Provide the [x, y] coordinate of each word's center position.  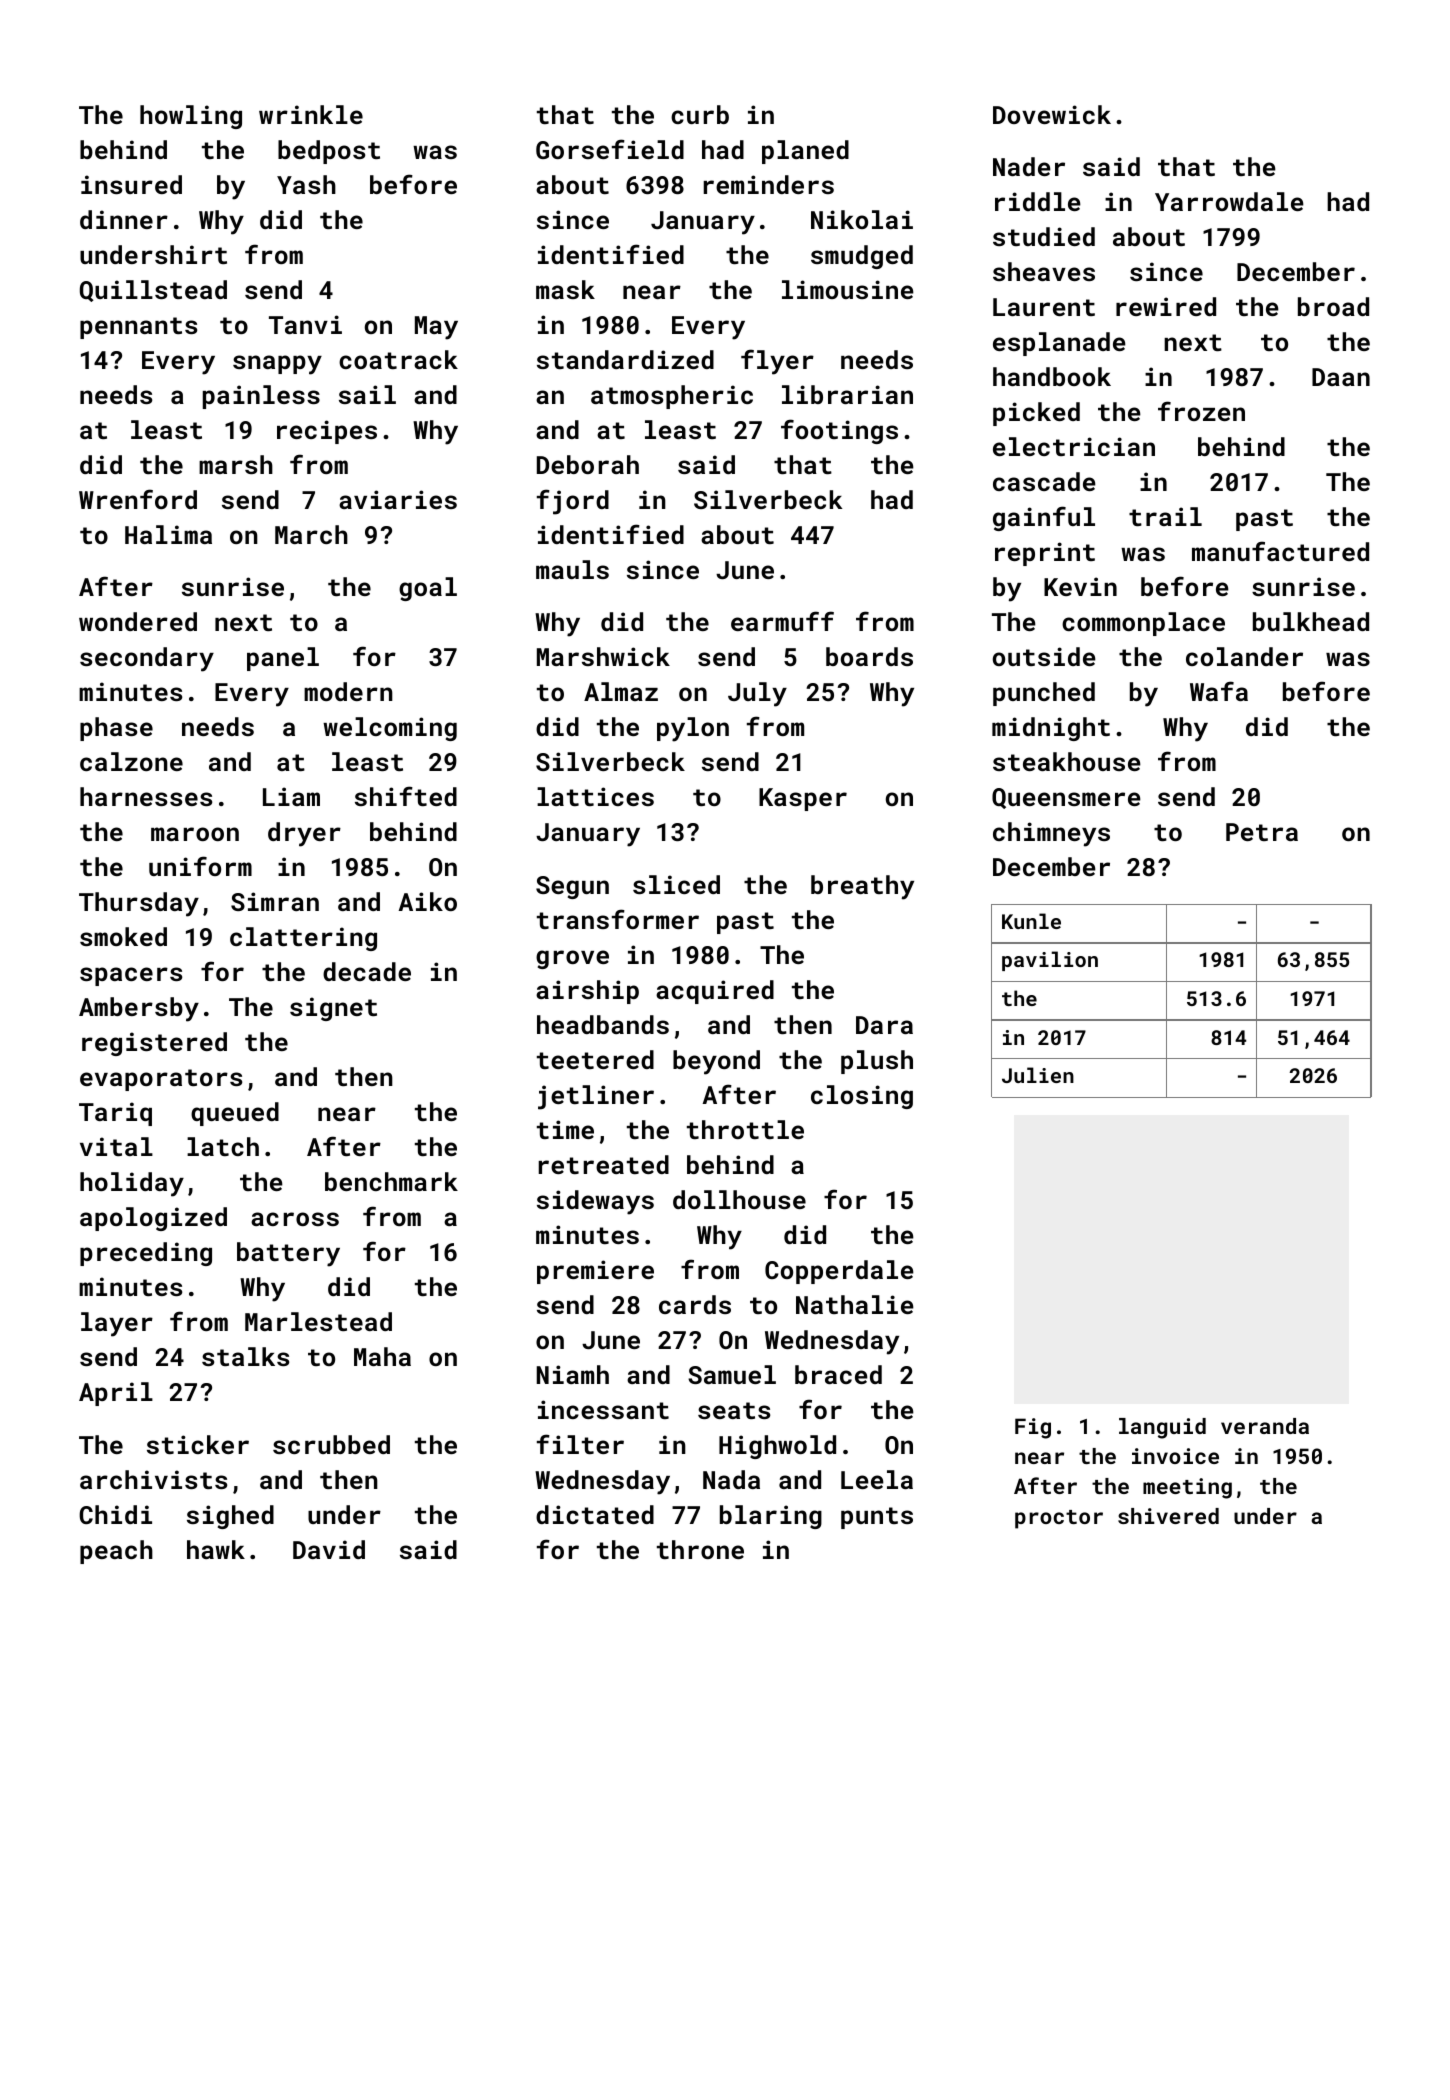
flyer [777, 362]
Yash [306, 184]
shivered [1168, 1516]
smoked [123, 936]
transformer [618, 919]
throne [700, 1549]
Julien [1038, 1075]
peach [116, 1552]
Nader [1029, 166]
